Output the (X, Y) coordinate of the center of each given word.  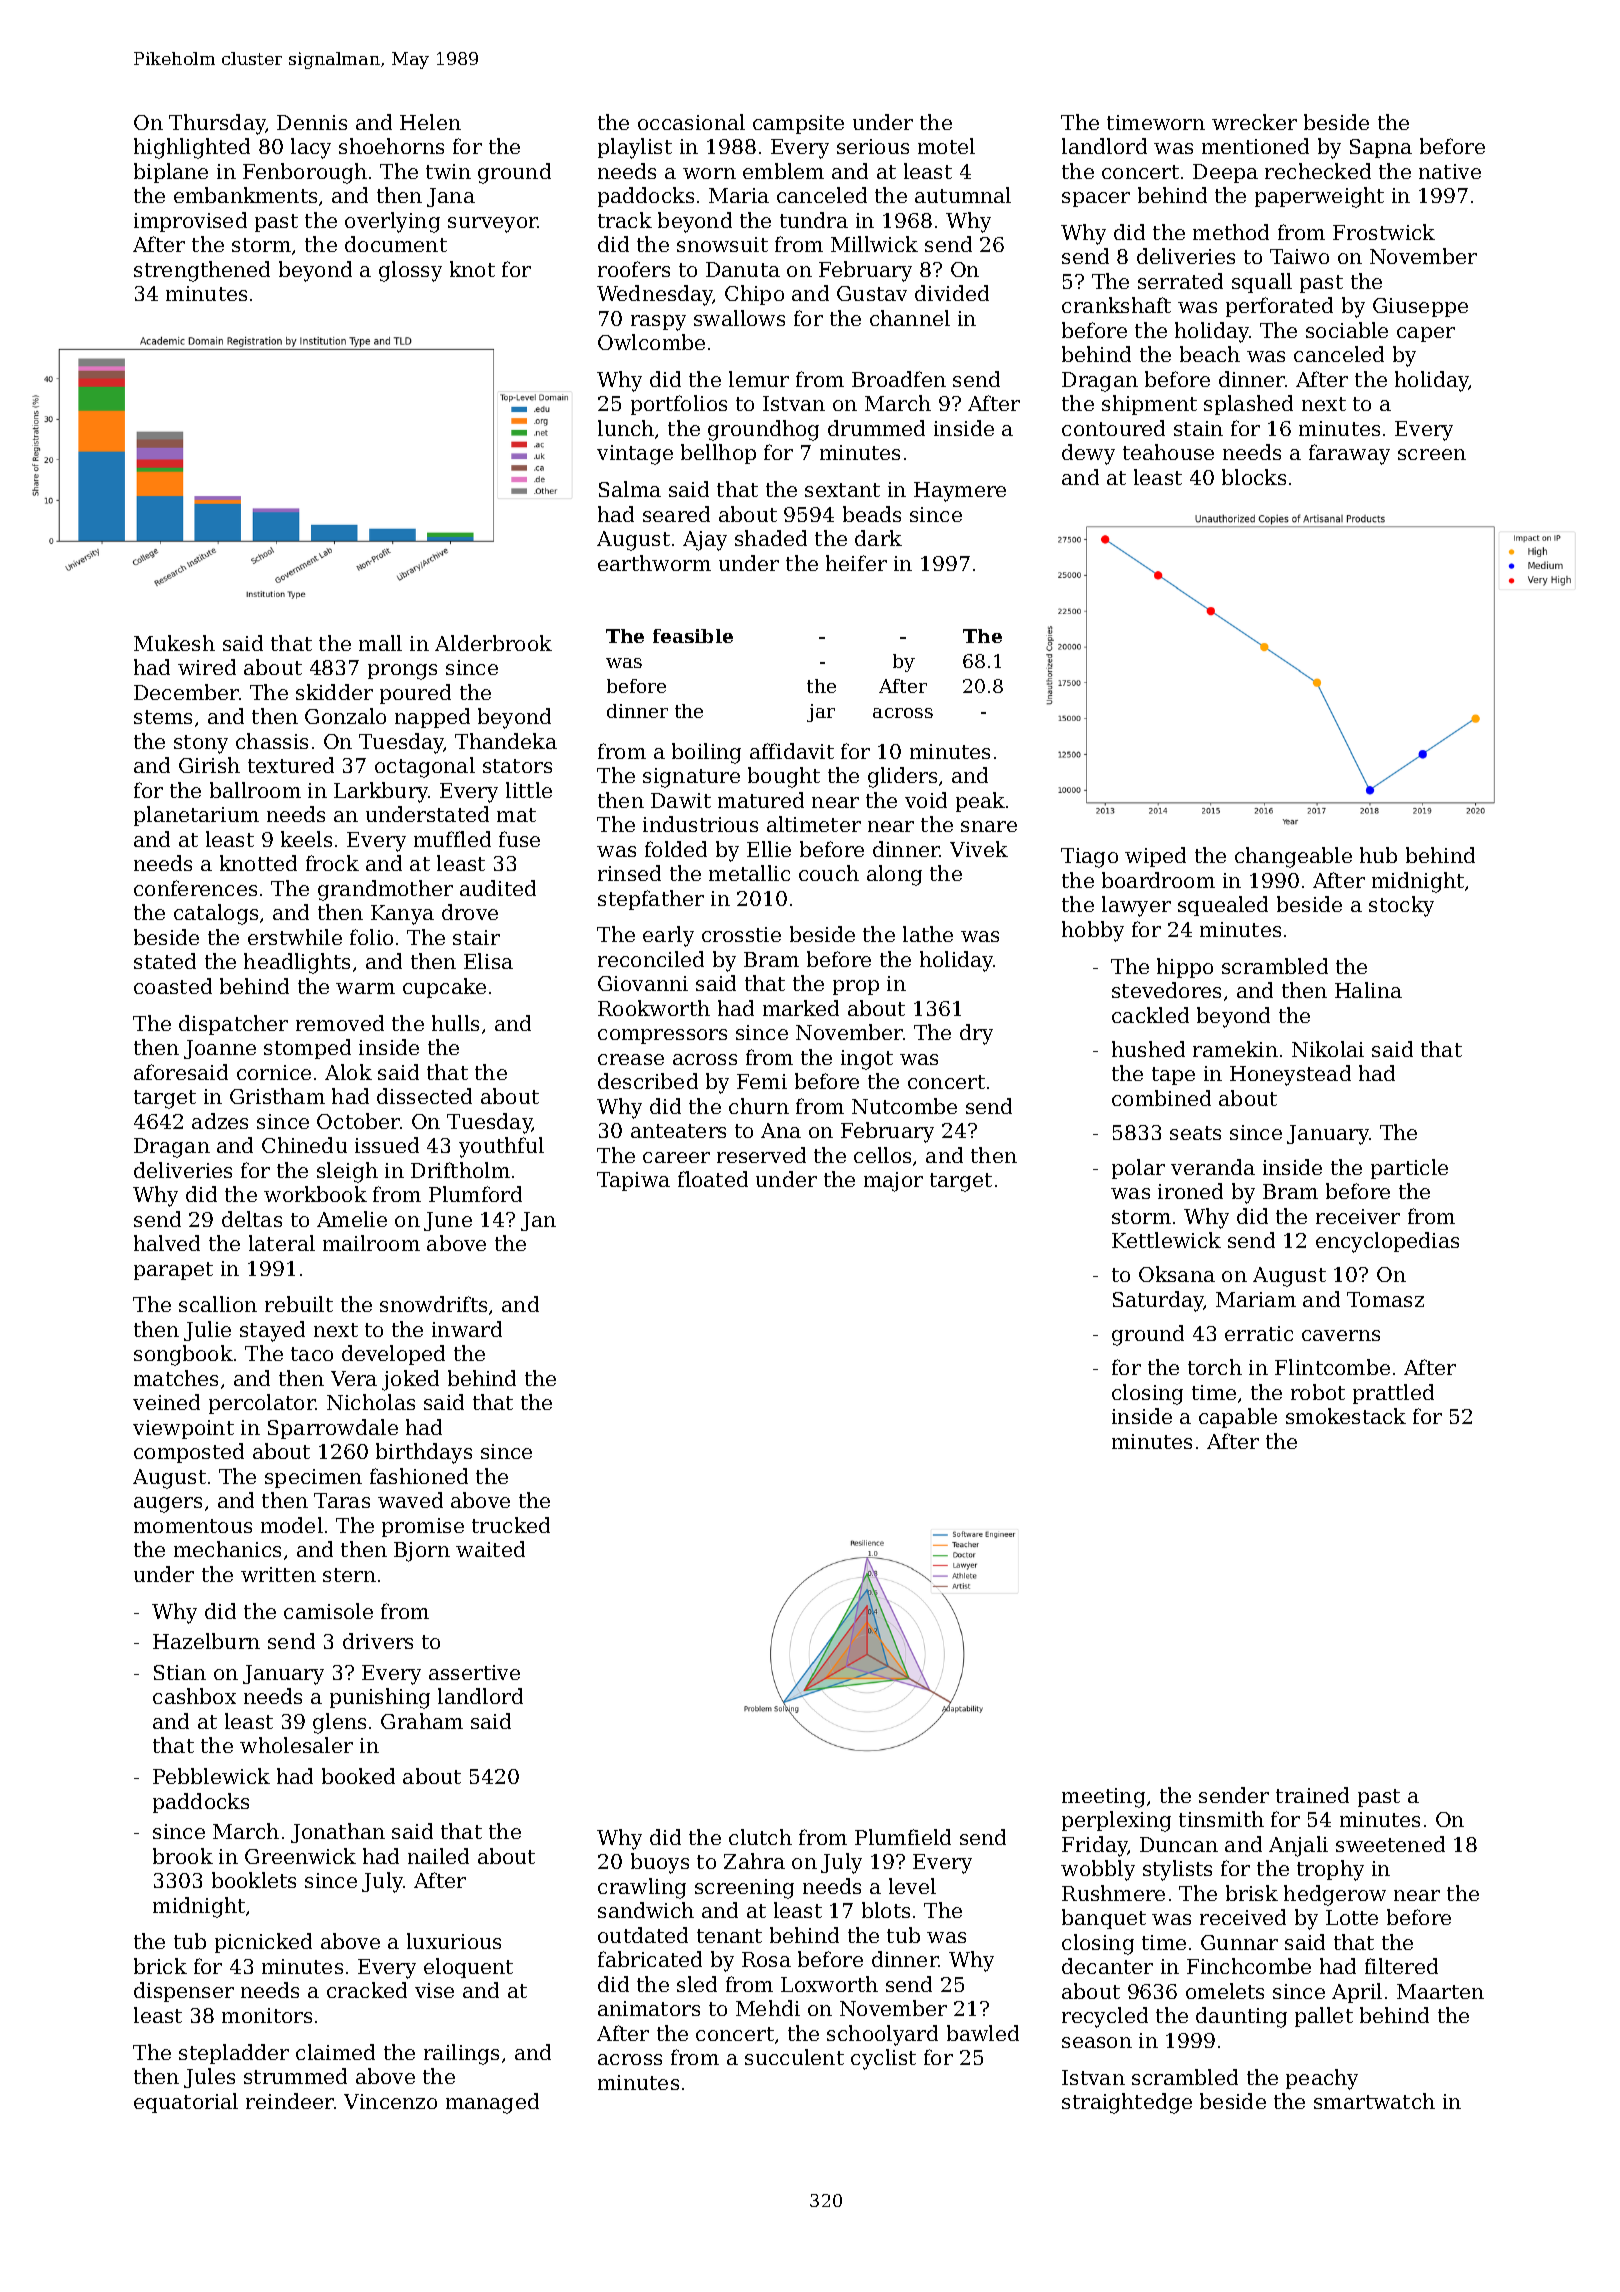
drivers (378, 1641)
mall (380, 643)
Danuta (743, 269)
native (1450, 171)
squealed (1223, 906)
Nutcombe (904, 1106)
